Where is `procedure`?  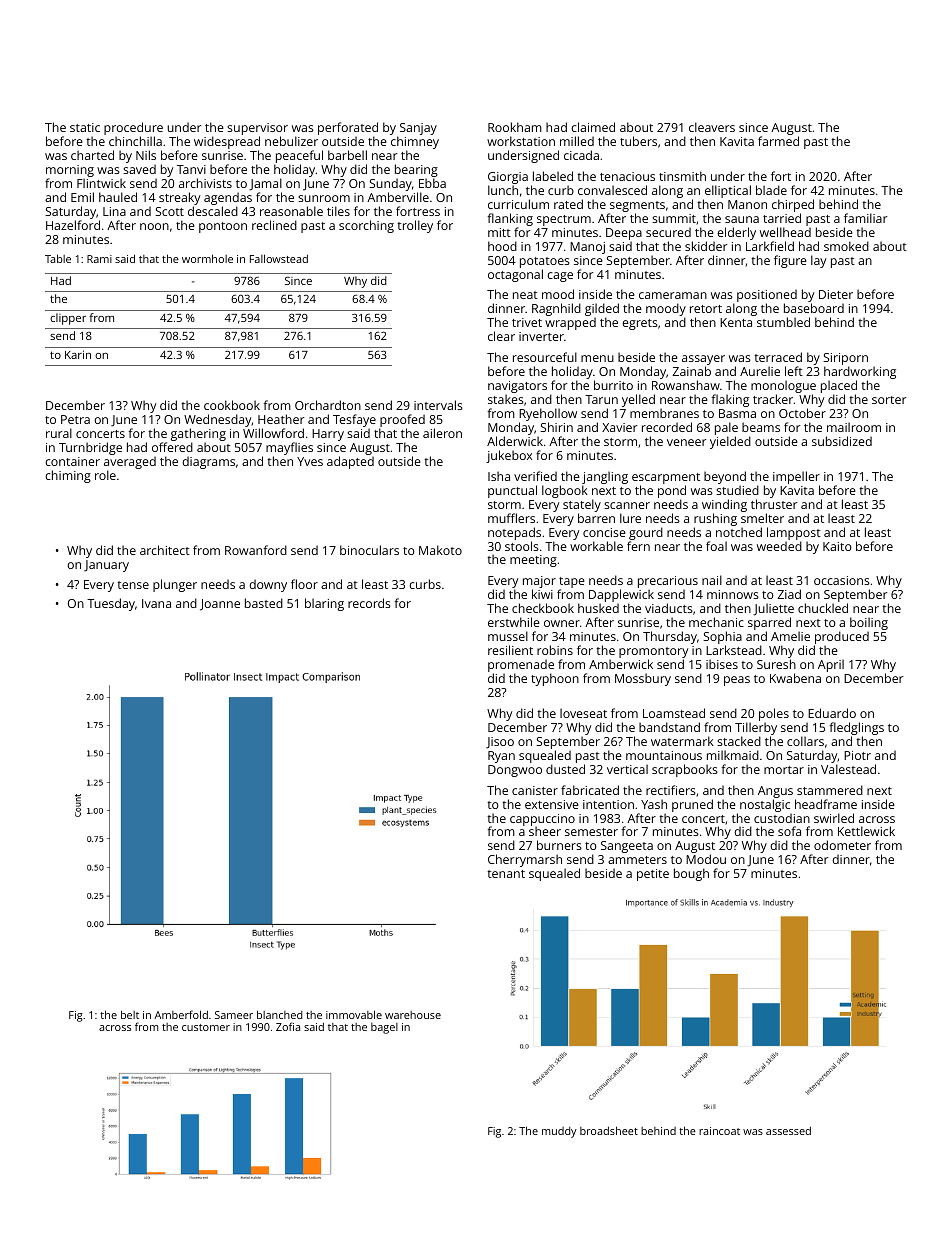 procedure is located at coordinates (133, 128).
